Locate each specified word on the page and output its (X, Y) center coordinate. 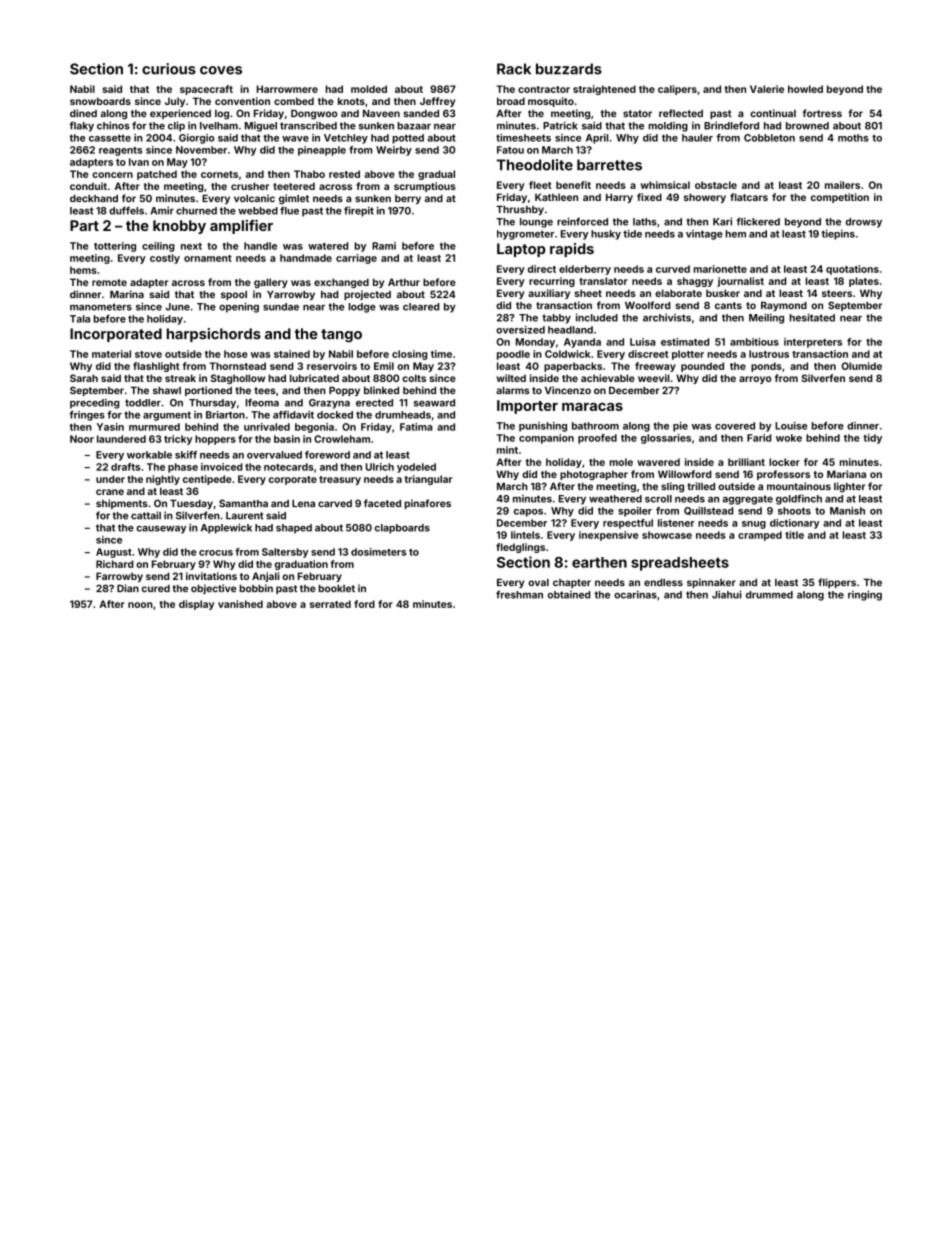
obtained (569, 595)
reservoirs (332, 366)
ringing (865, 595)
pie (680, 427)
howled (805, 89)
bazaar (414, 126)
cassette (110, 138)
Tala (80, 319)
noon (140, 605)
